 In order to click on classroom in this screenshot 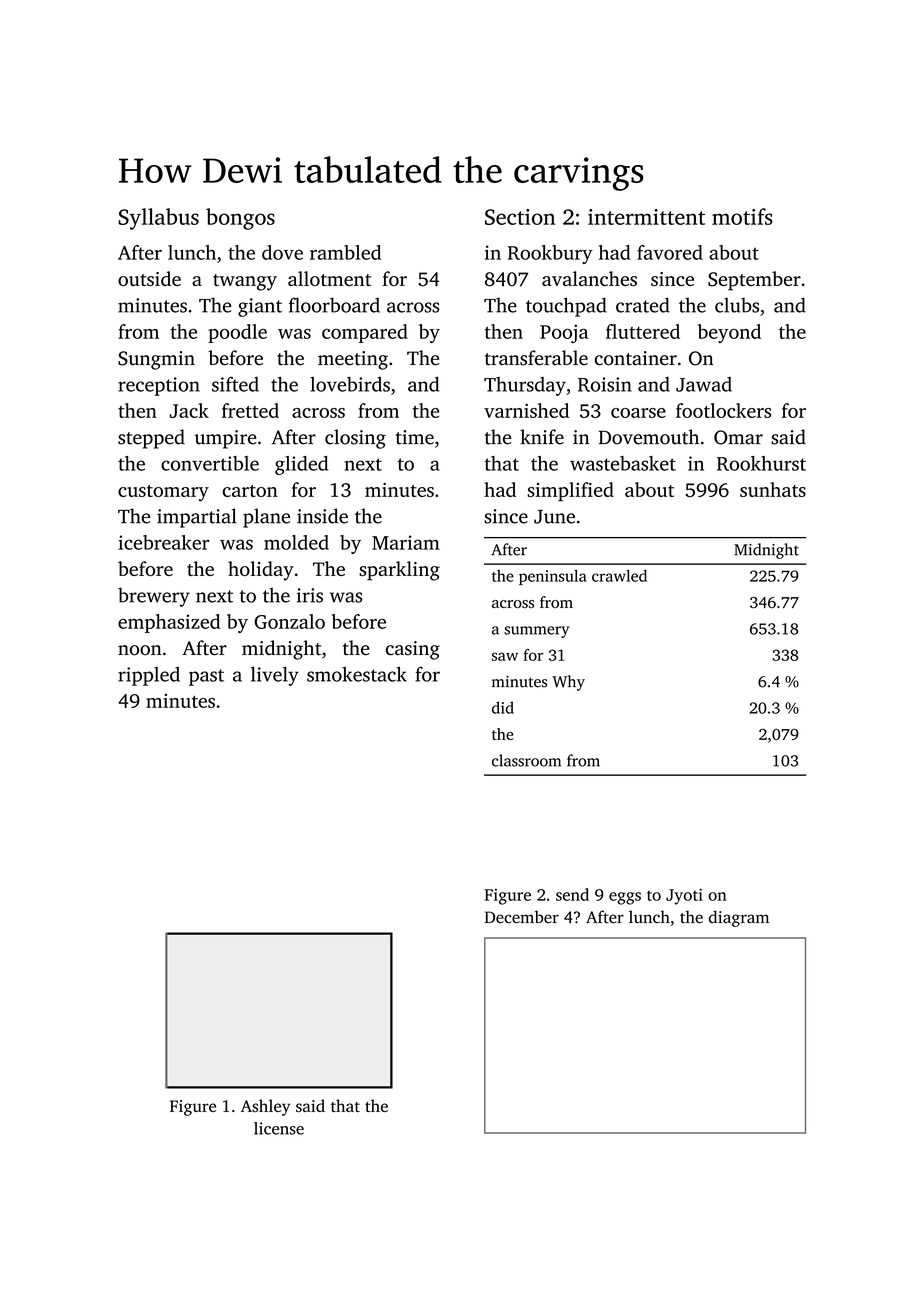, I will do `click(526, 760)`.
